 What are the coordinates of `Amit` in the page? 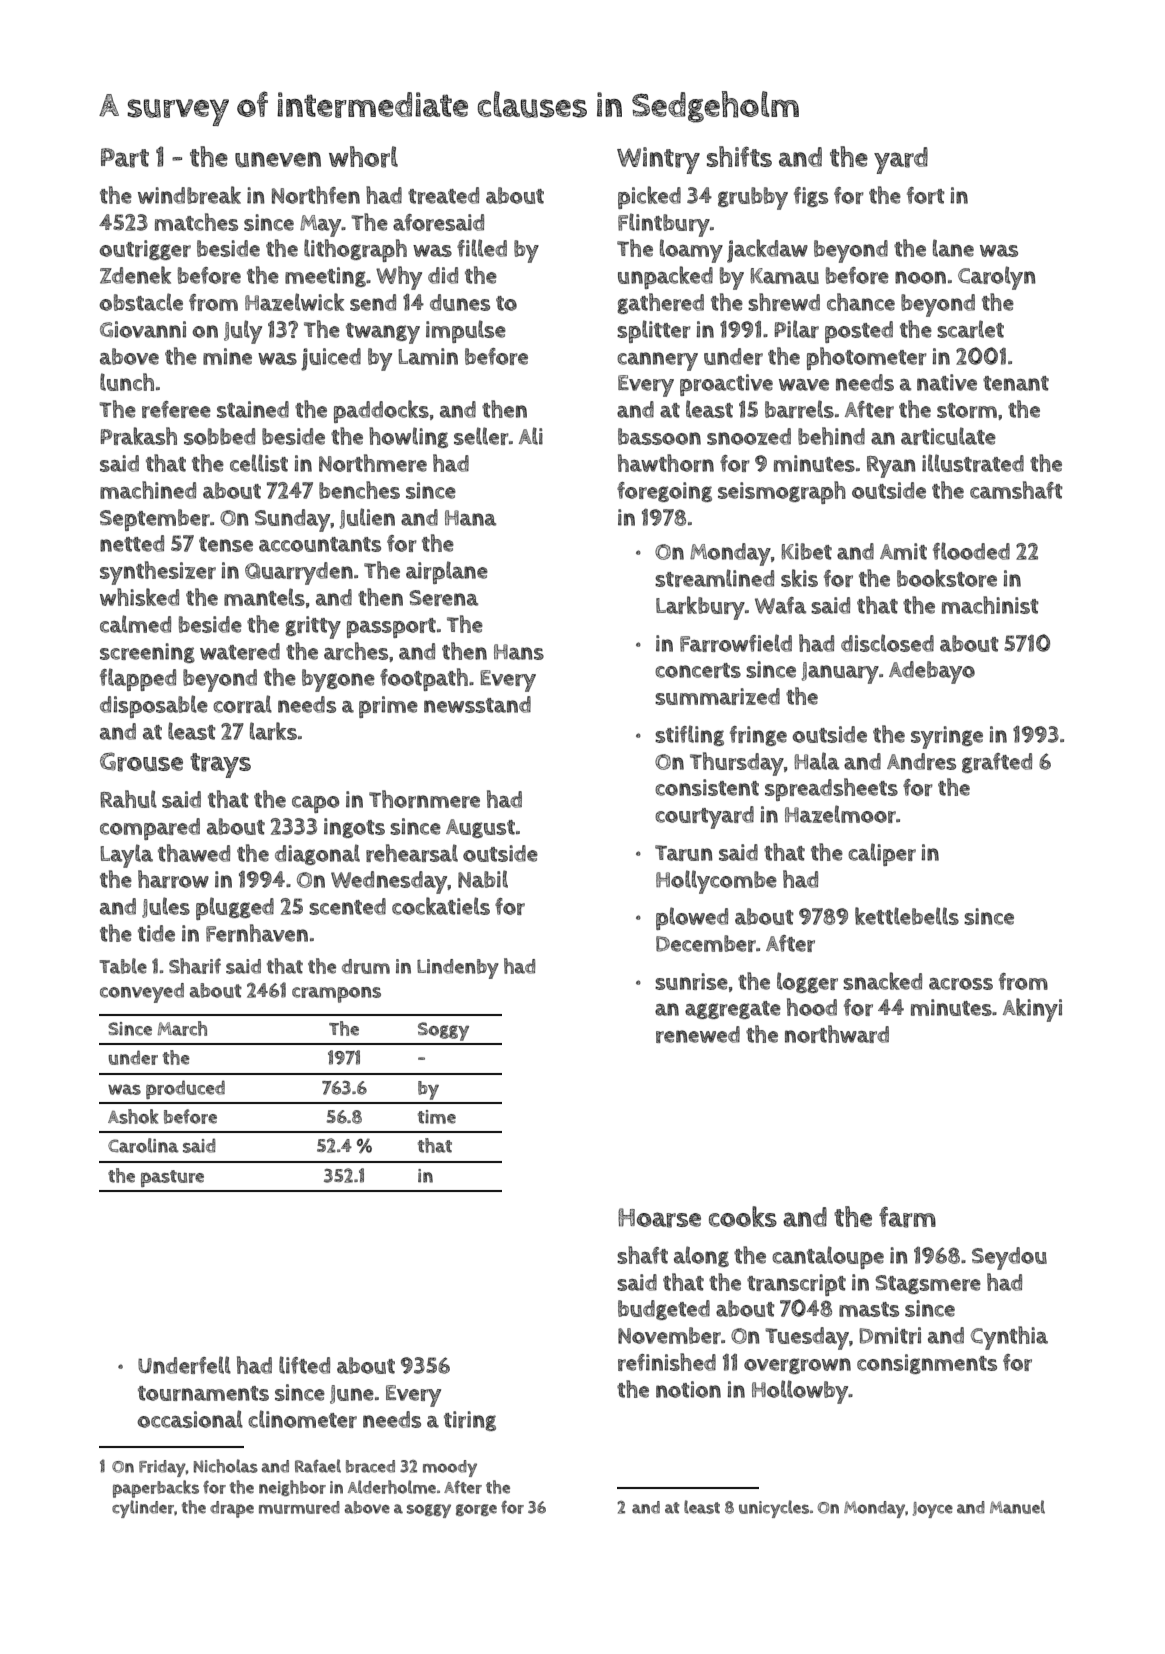 It's located at (903, 551).
